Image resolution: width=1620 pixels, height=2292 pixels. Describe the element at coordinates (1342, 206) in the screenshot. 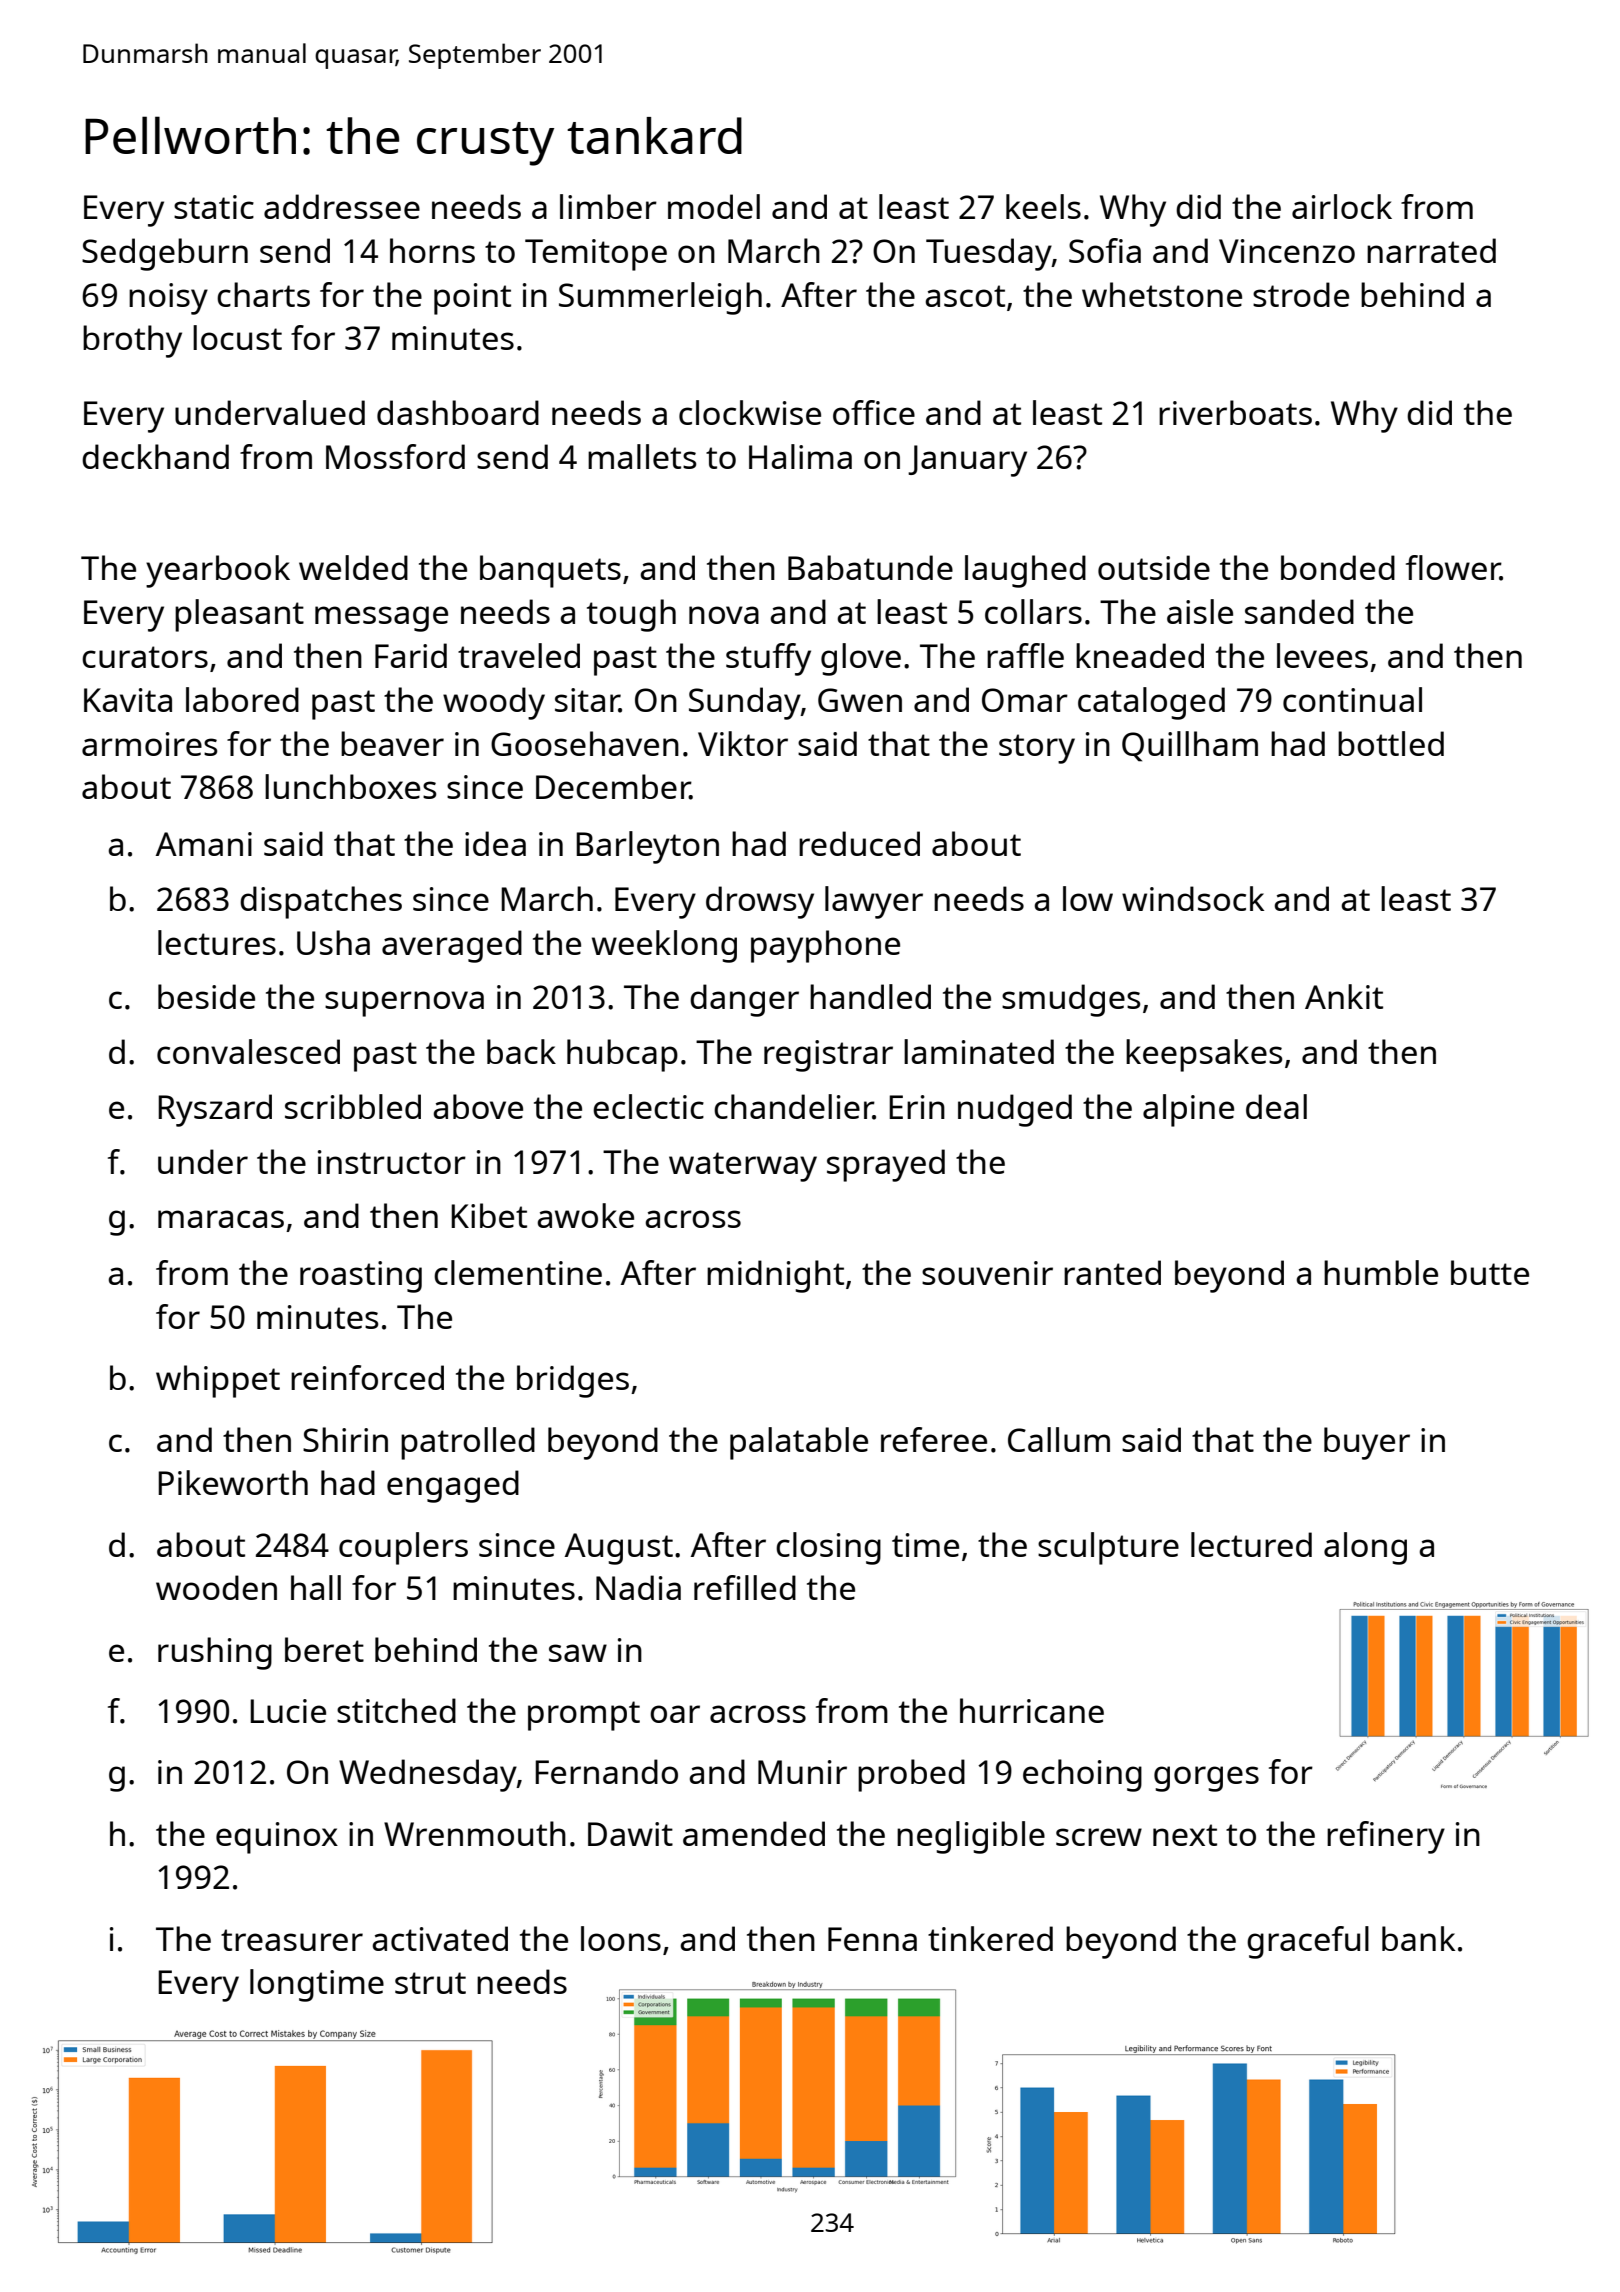

I see `airlock` at that location.
